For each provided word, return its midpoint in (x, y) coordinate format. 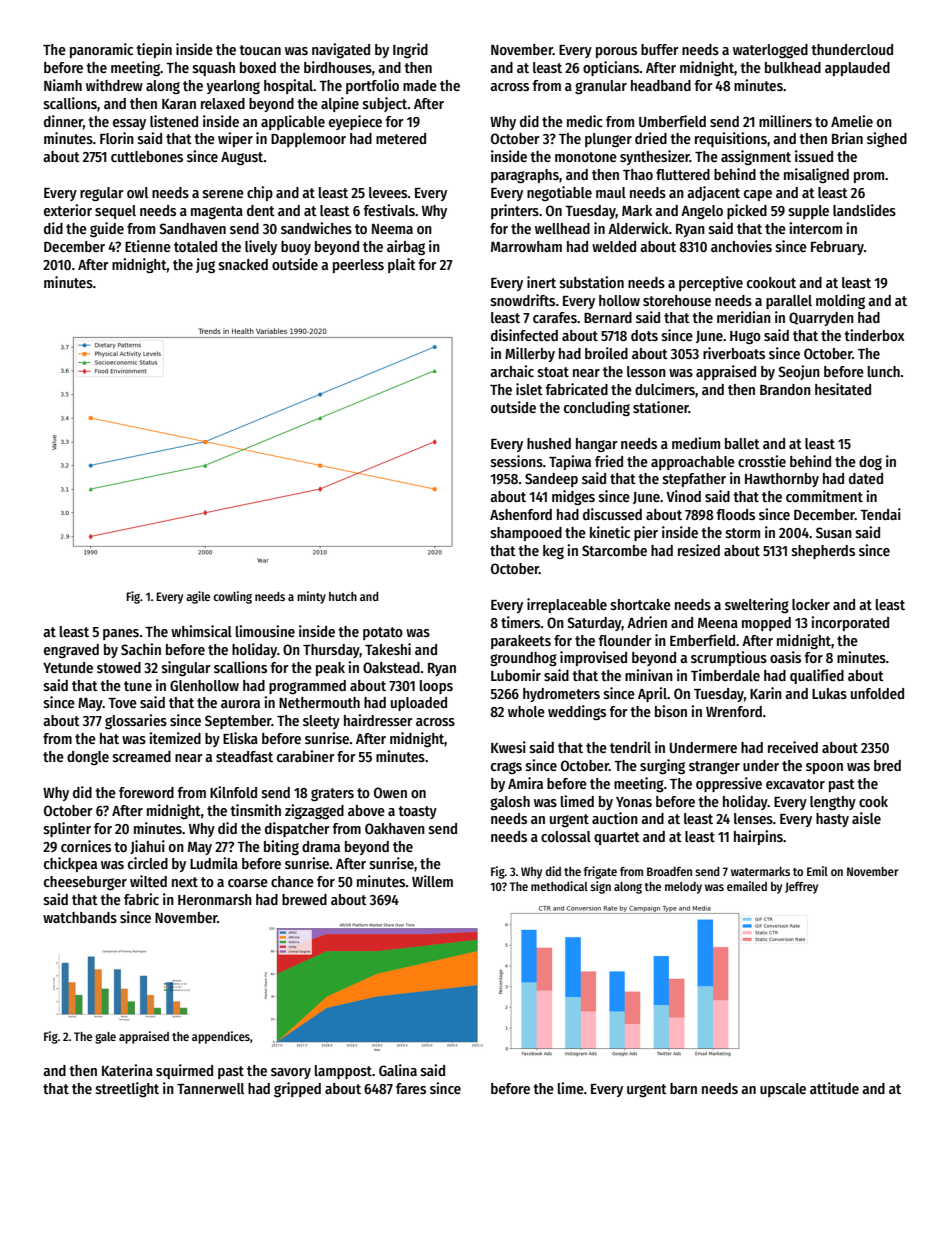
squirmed (184, 1071)
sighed (887, 139)
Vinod (683, 496)
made (420, 85)
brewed (304, 899)
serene (223, 194)
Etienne (148, 246)
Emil (817, 871)
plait (402, 265)
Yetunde (68, 667)
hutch (343, 596)
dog (870, 463)
